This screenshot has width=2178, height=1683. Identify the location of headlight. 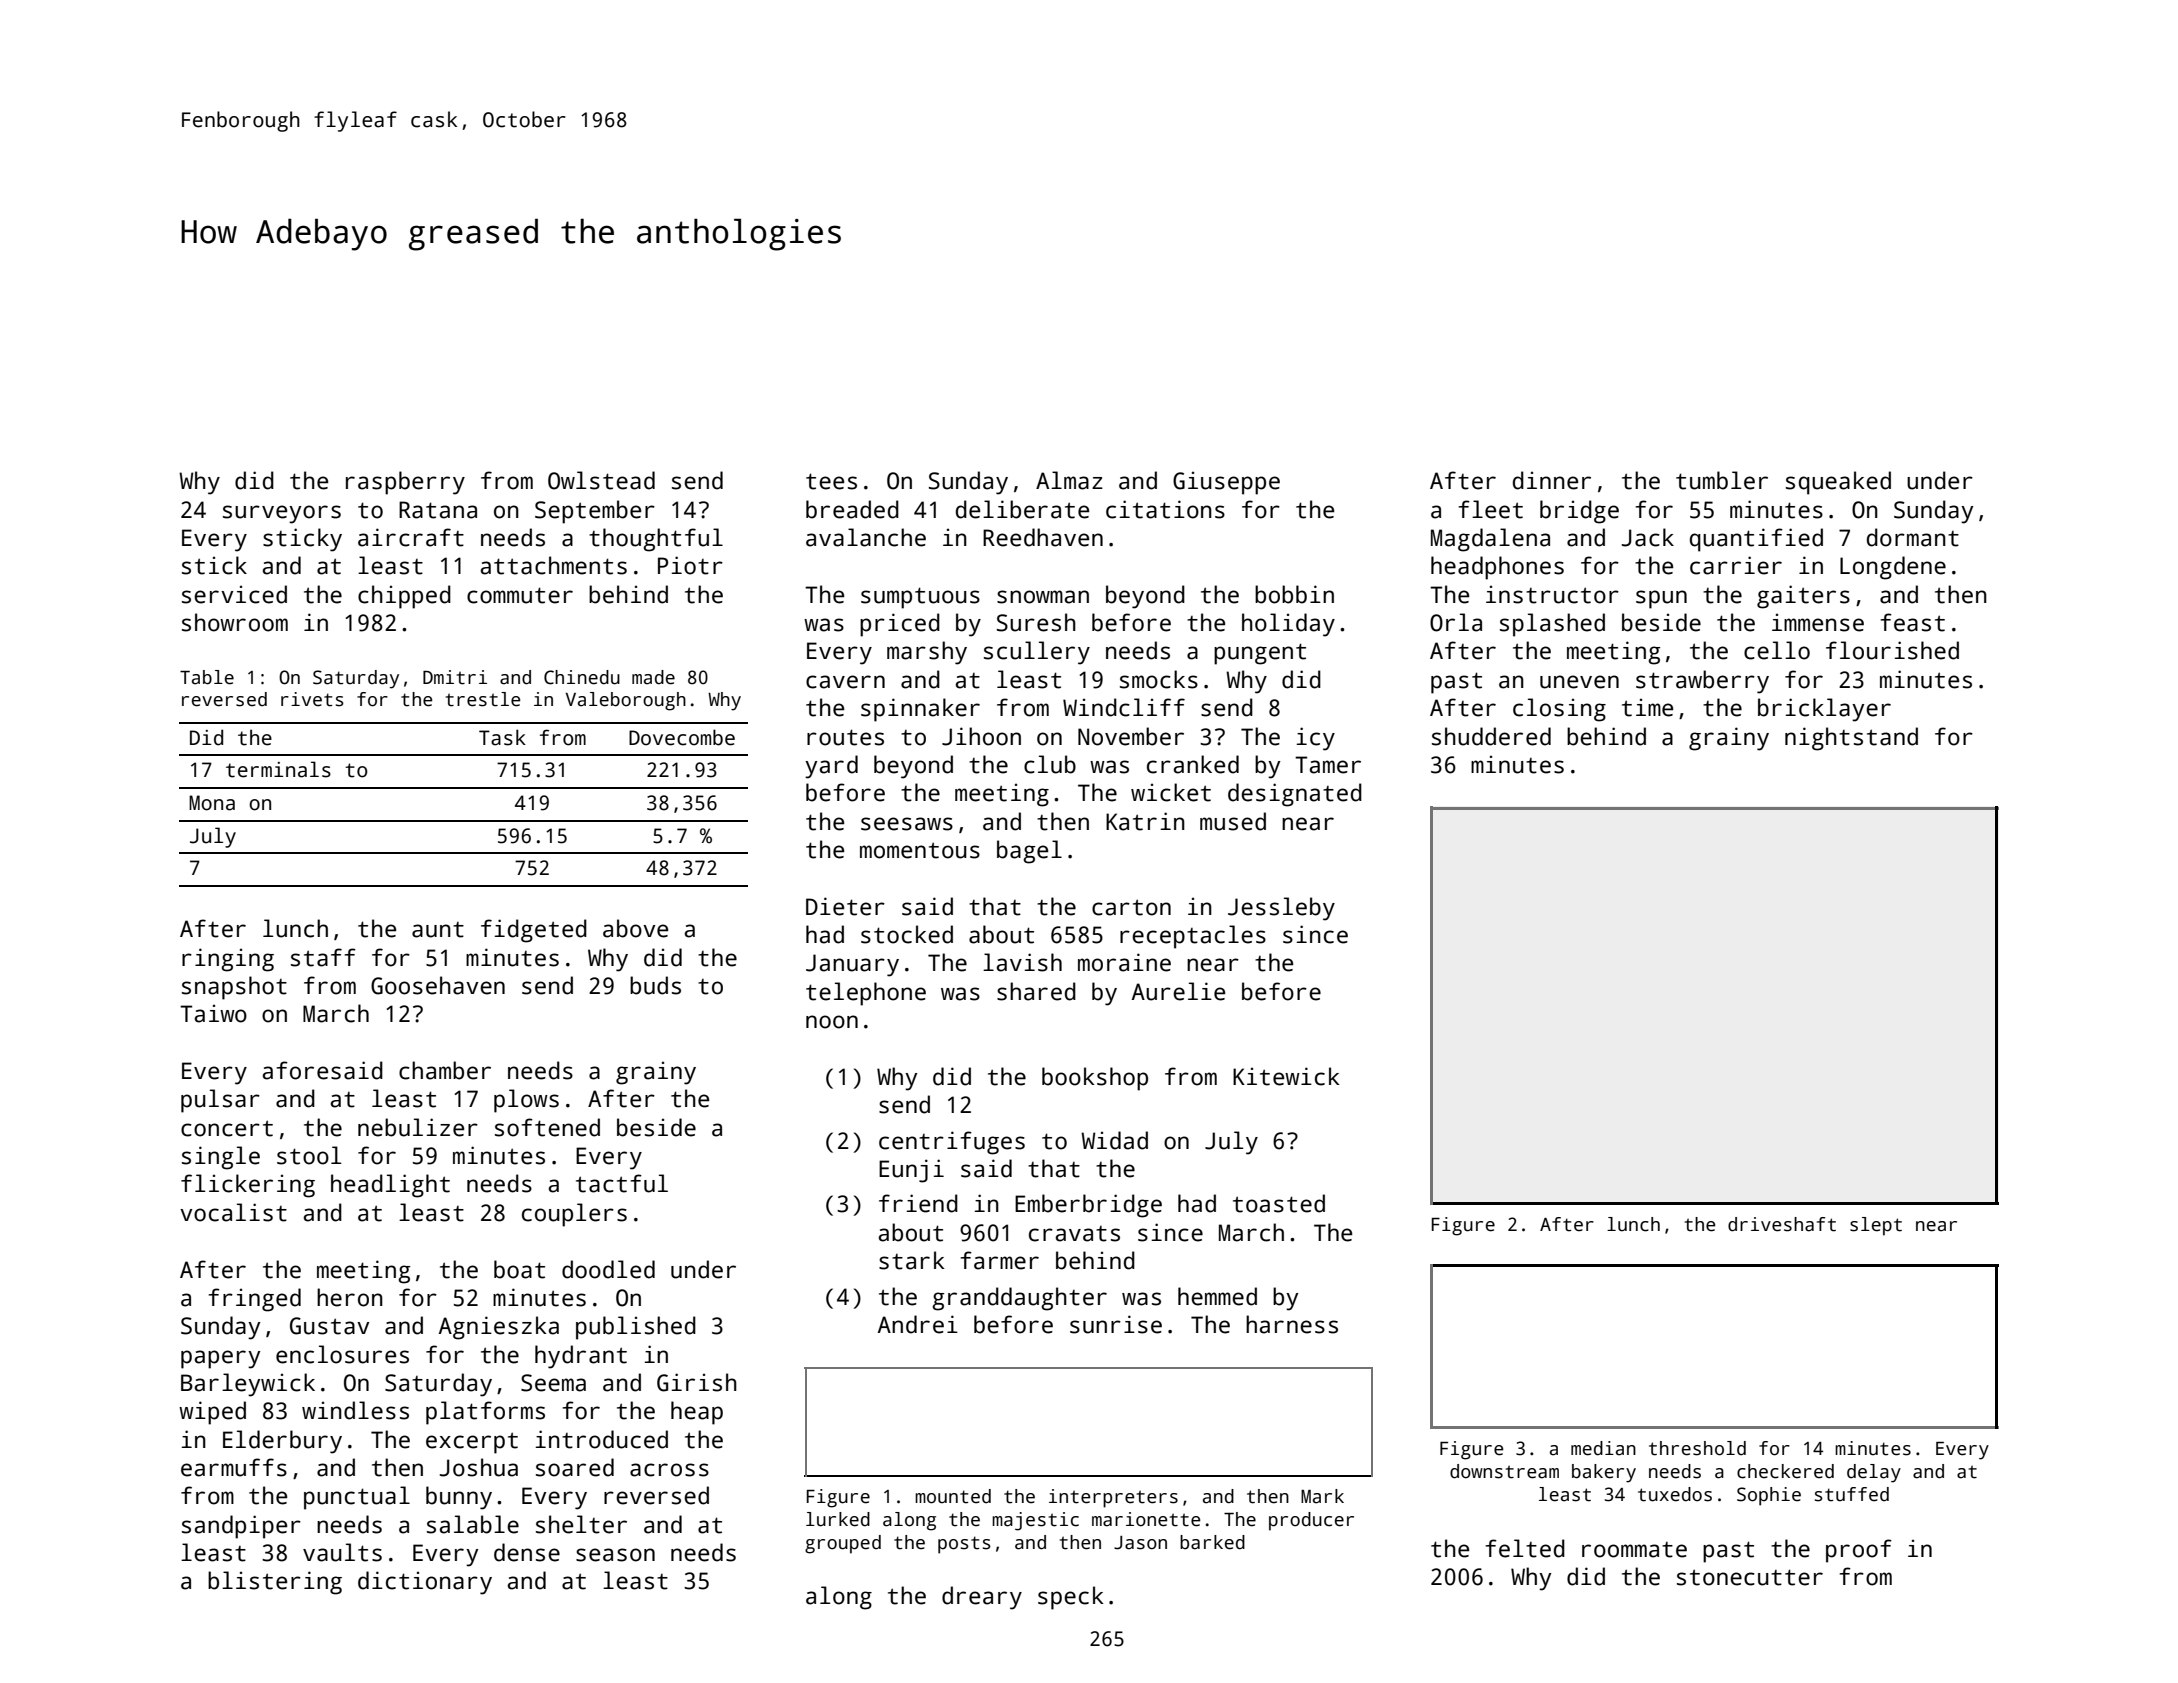
(390, 1186).
